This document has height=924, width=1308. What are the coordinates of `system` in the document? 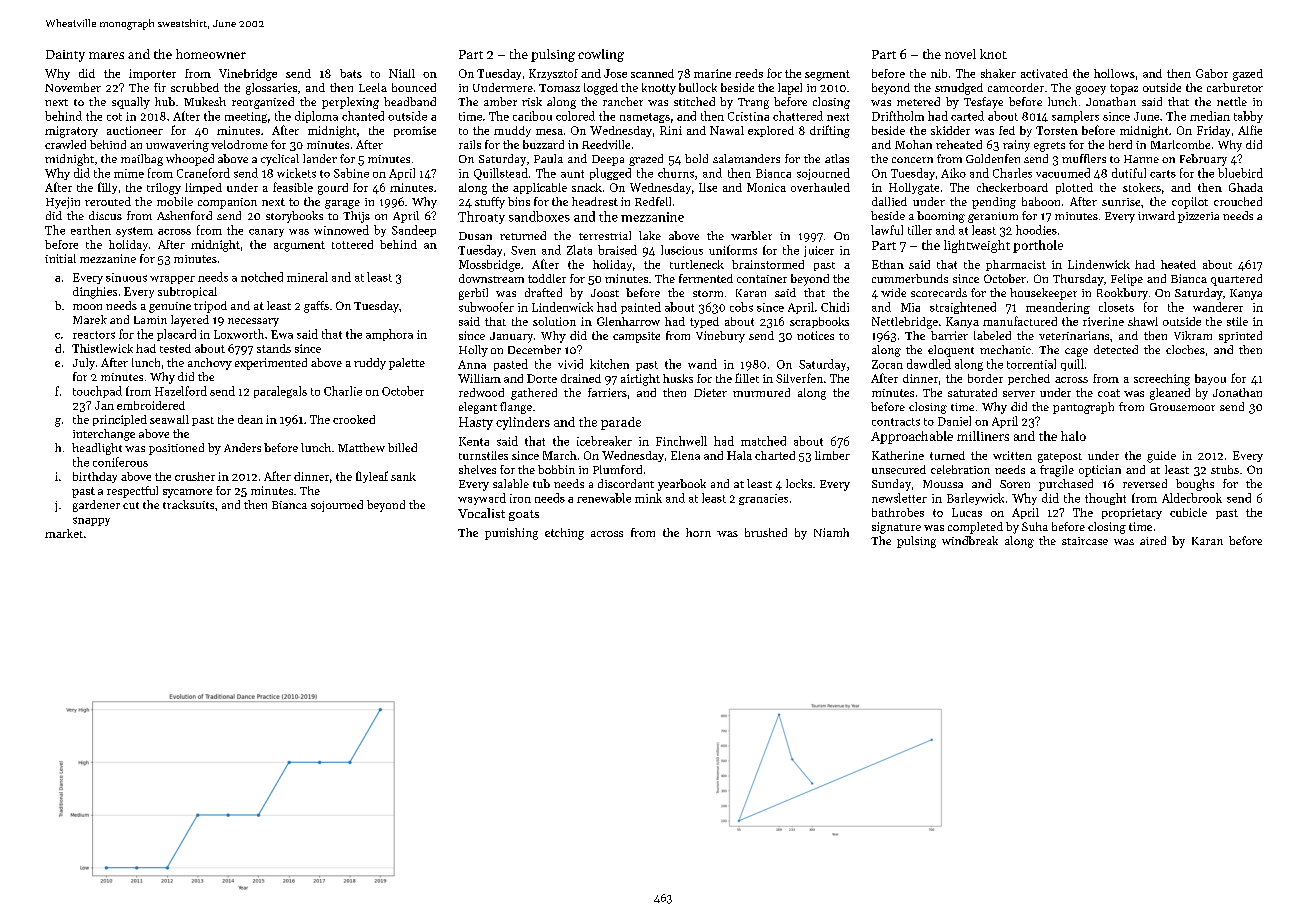 It's located at (134, 232).
